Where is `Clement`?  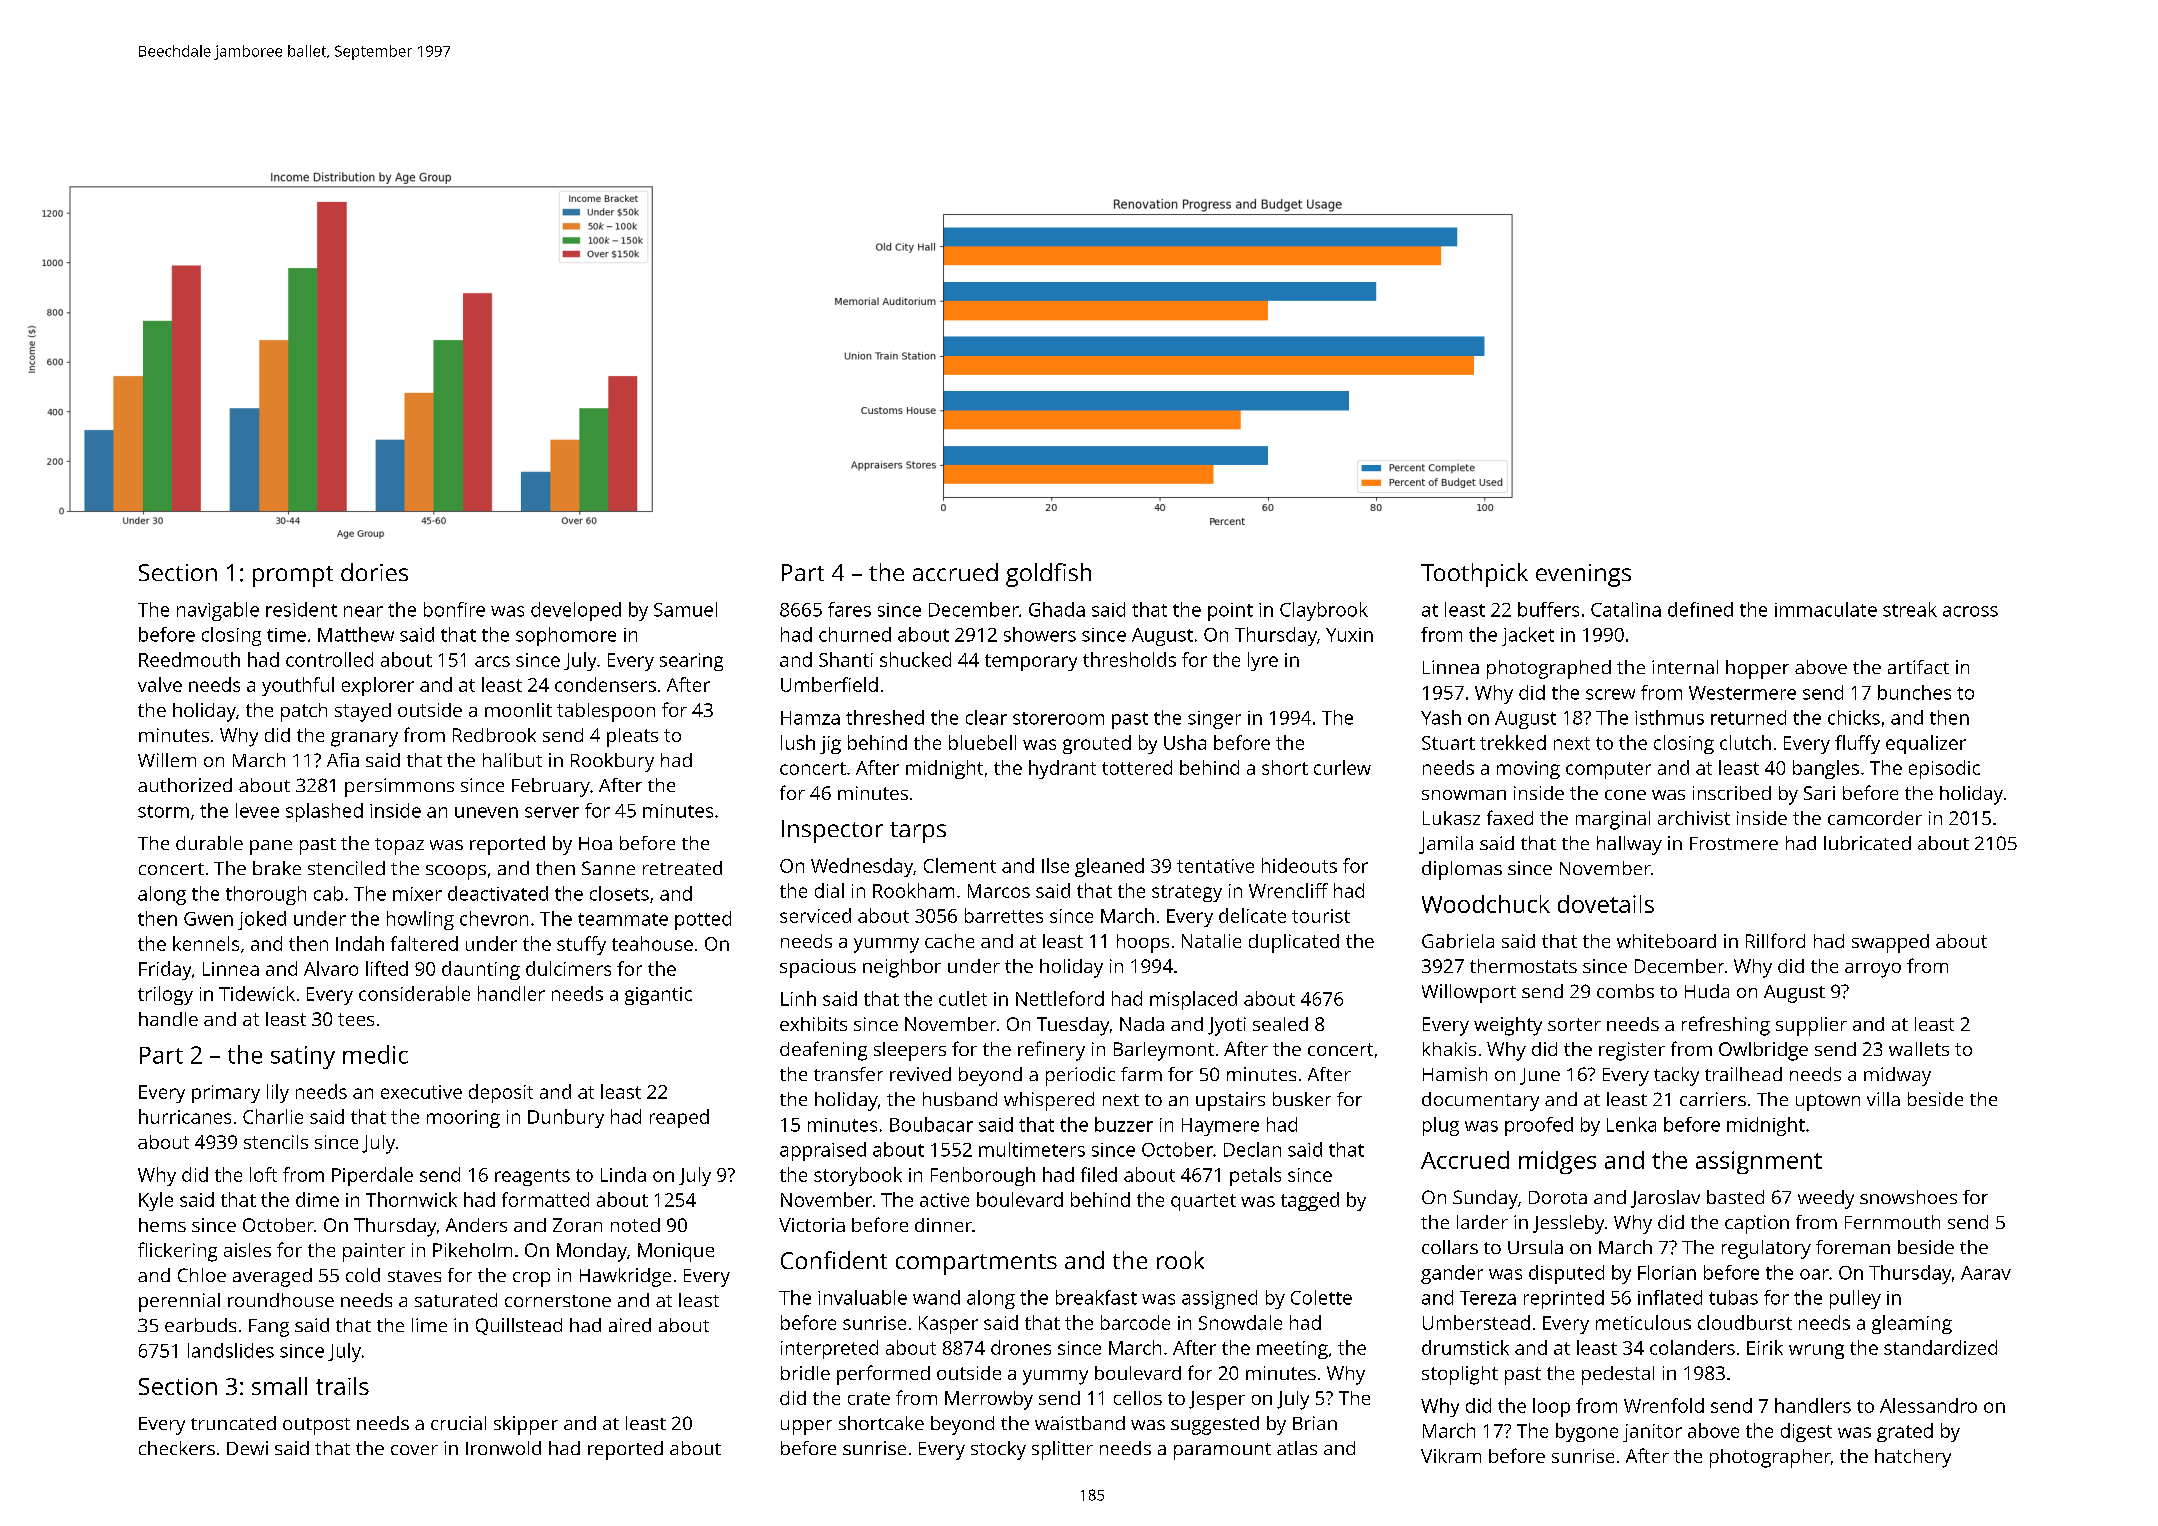 Clement is located at coordinates (960, 865).
